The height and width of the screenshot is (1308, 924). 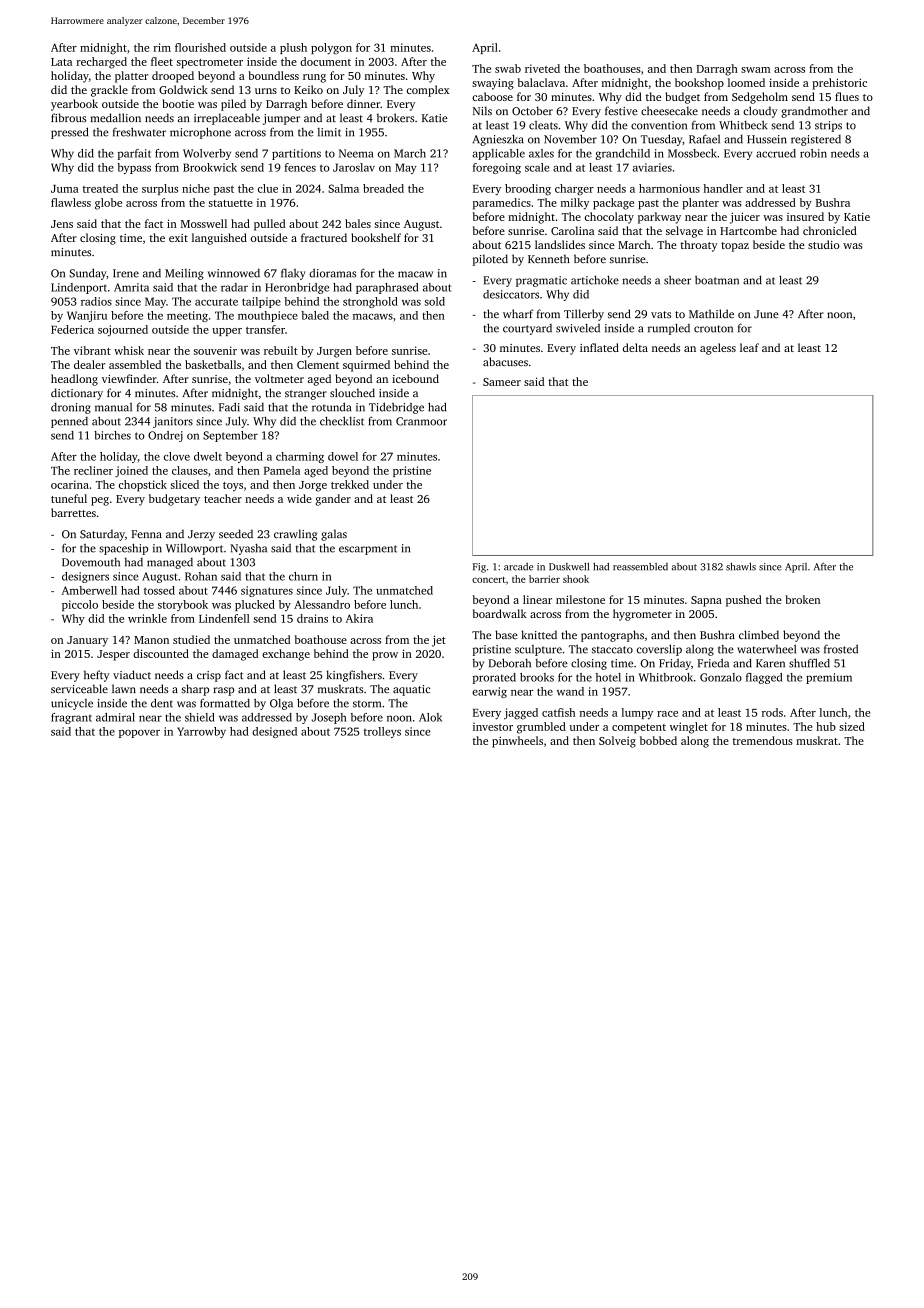 What do you see at coordinates (123, 331) in the screenshot?
I see `sojourned` at bounding box center [123, 331].
